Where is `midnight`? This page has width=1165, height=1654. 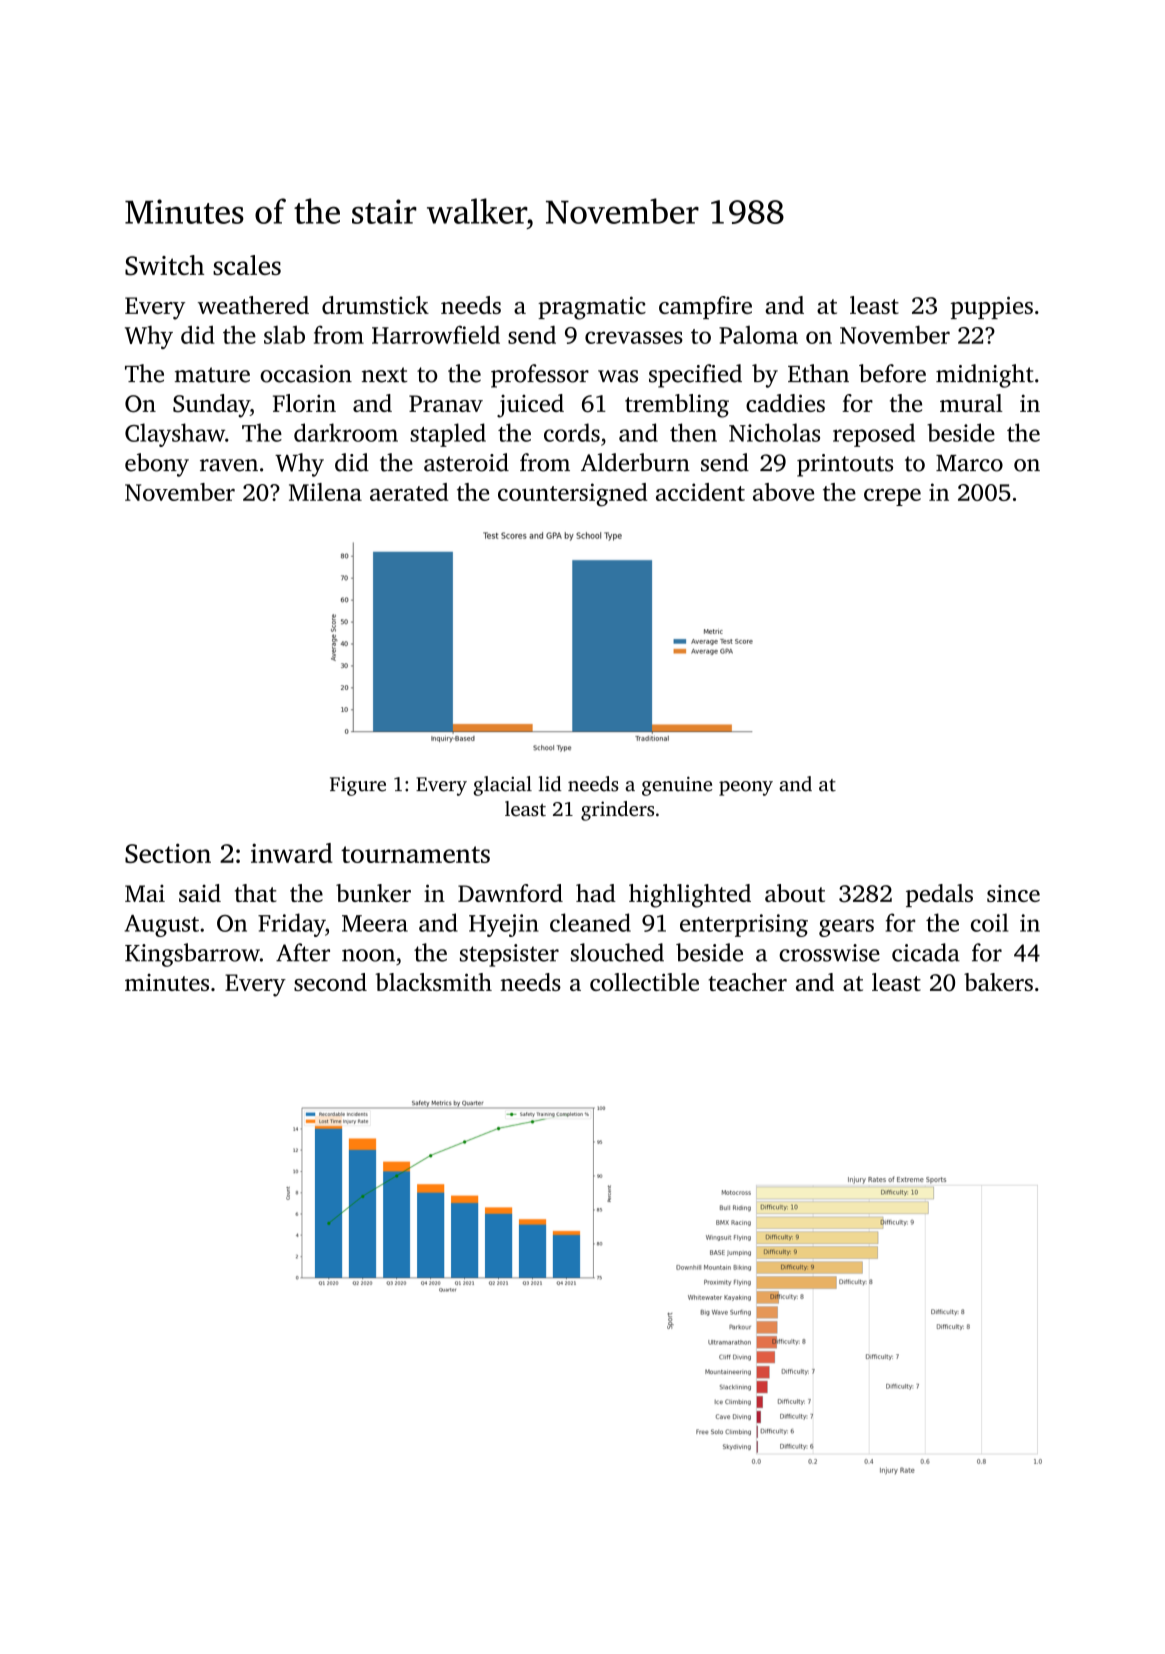 midnight is located at coordinates (985, 376).
